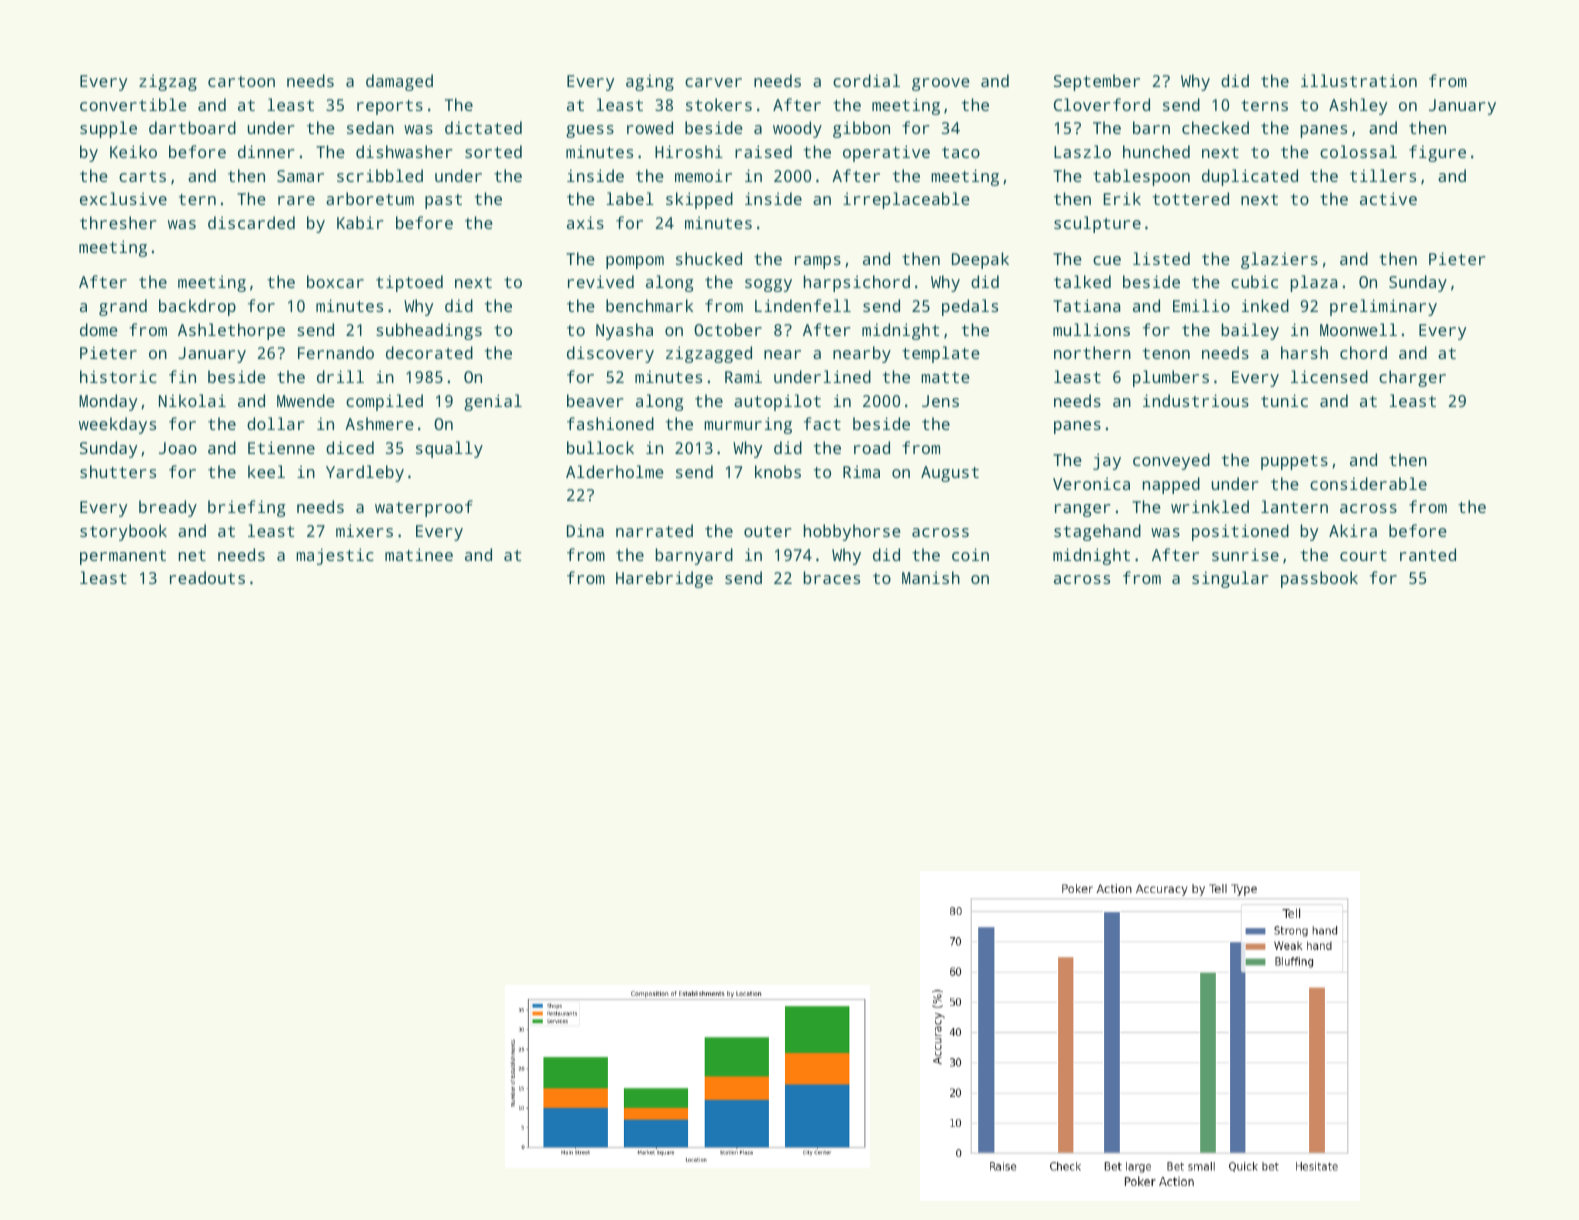 The width and height of the image is (1579, 1220). What do you see at coordinates (207, 577) in the image?
I see `readouts` at bounding box center [207, 577].
